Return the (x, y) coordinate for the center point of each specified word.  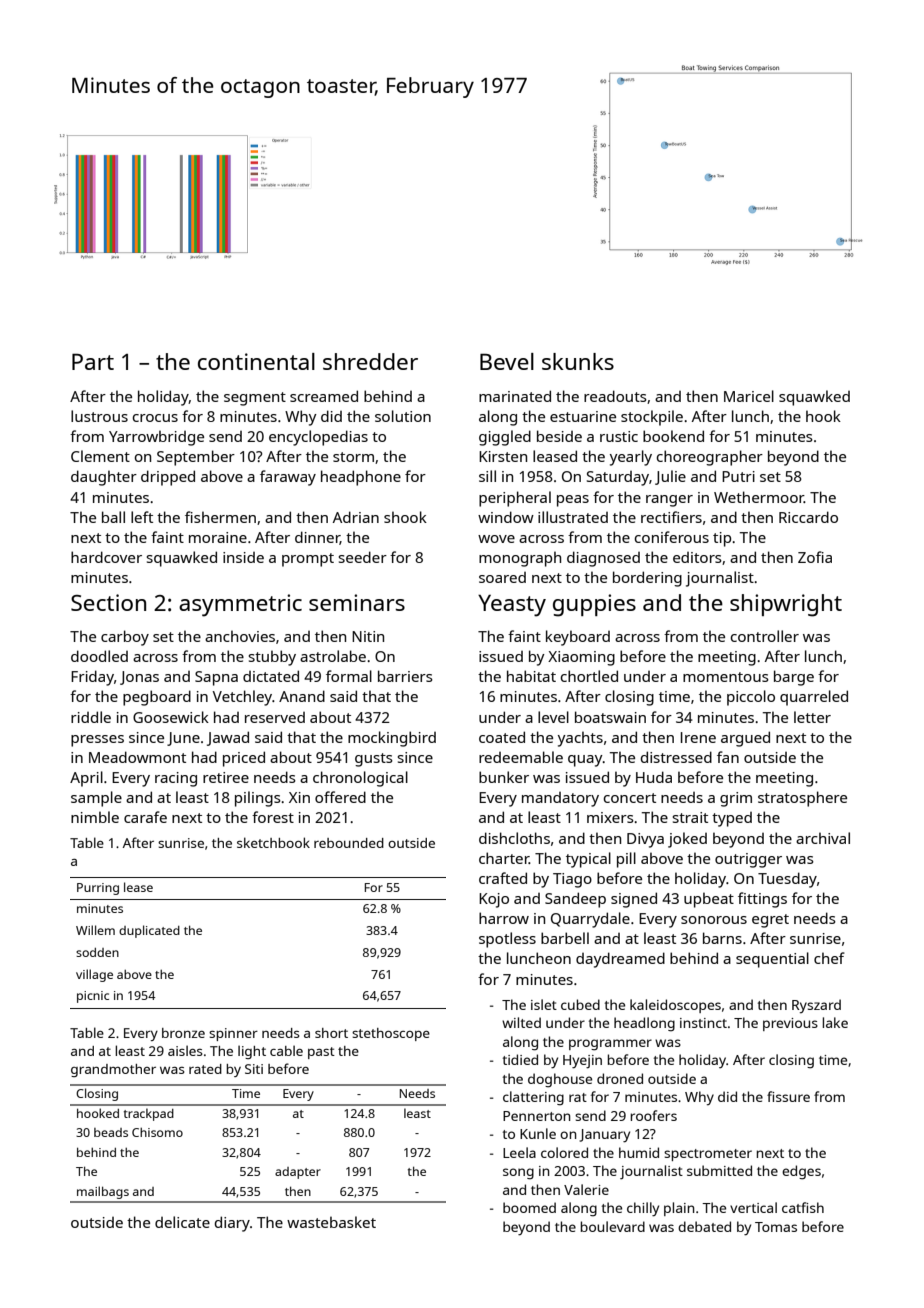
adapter (298, 1173)
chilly (643, 1209)
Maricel (749, 396)
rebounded (349, 843)
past (321, 1053)
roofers (654, 1115)
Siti (254, 1069)
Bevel (507, 361)
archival (823, 838)
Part (93, 361)
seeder (363, 557)
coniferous (672, 537)
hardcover (106, 557)
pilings (258, 799)
